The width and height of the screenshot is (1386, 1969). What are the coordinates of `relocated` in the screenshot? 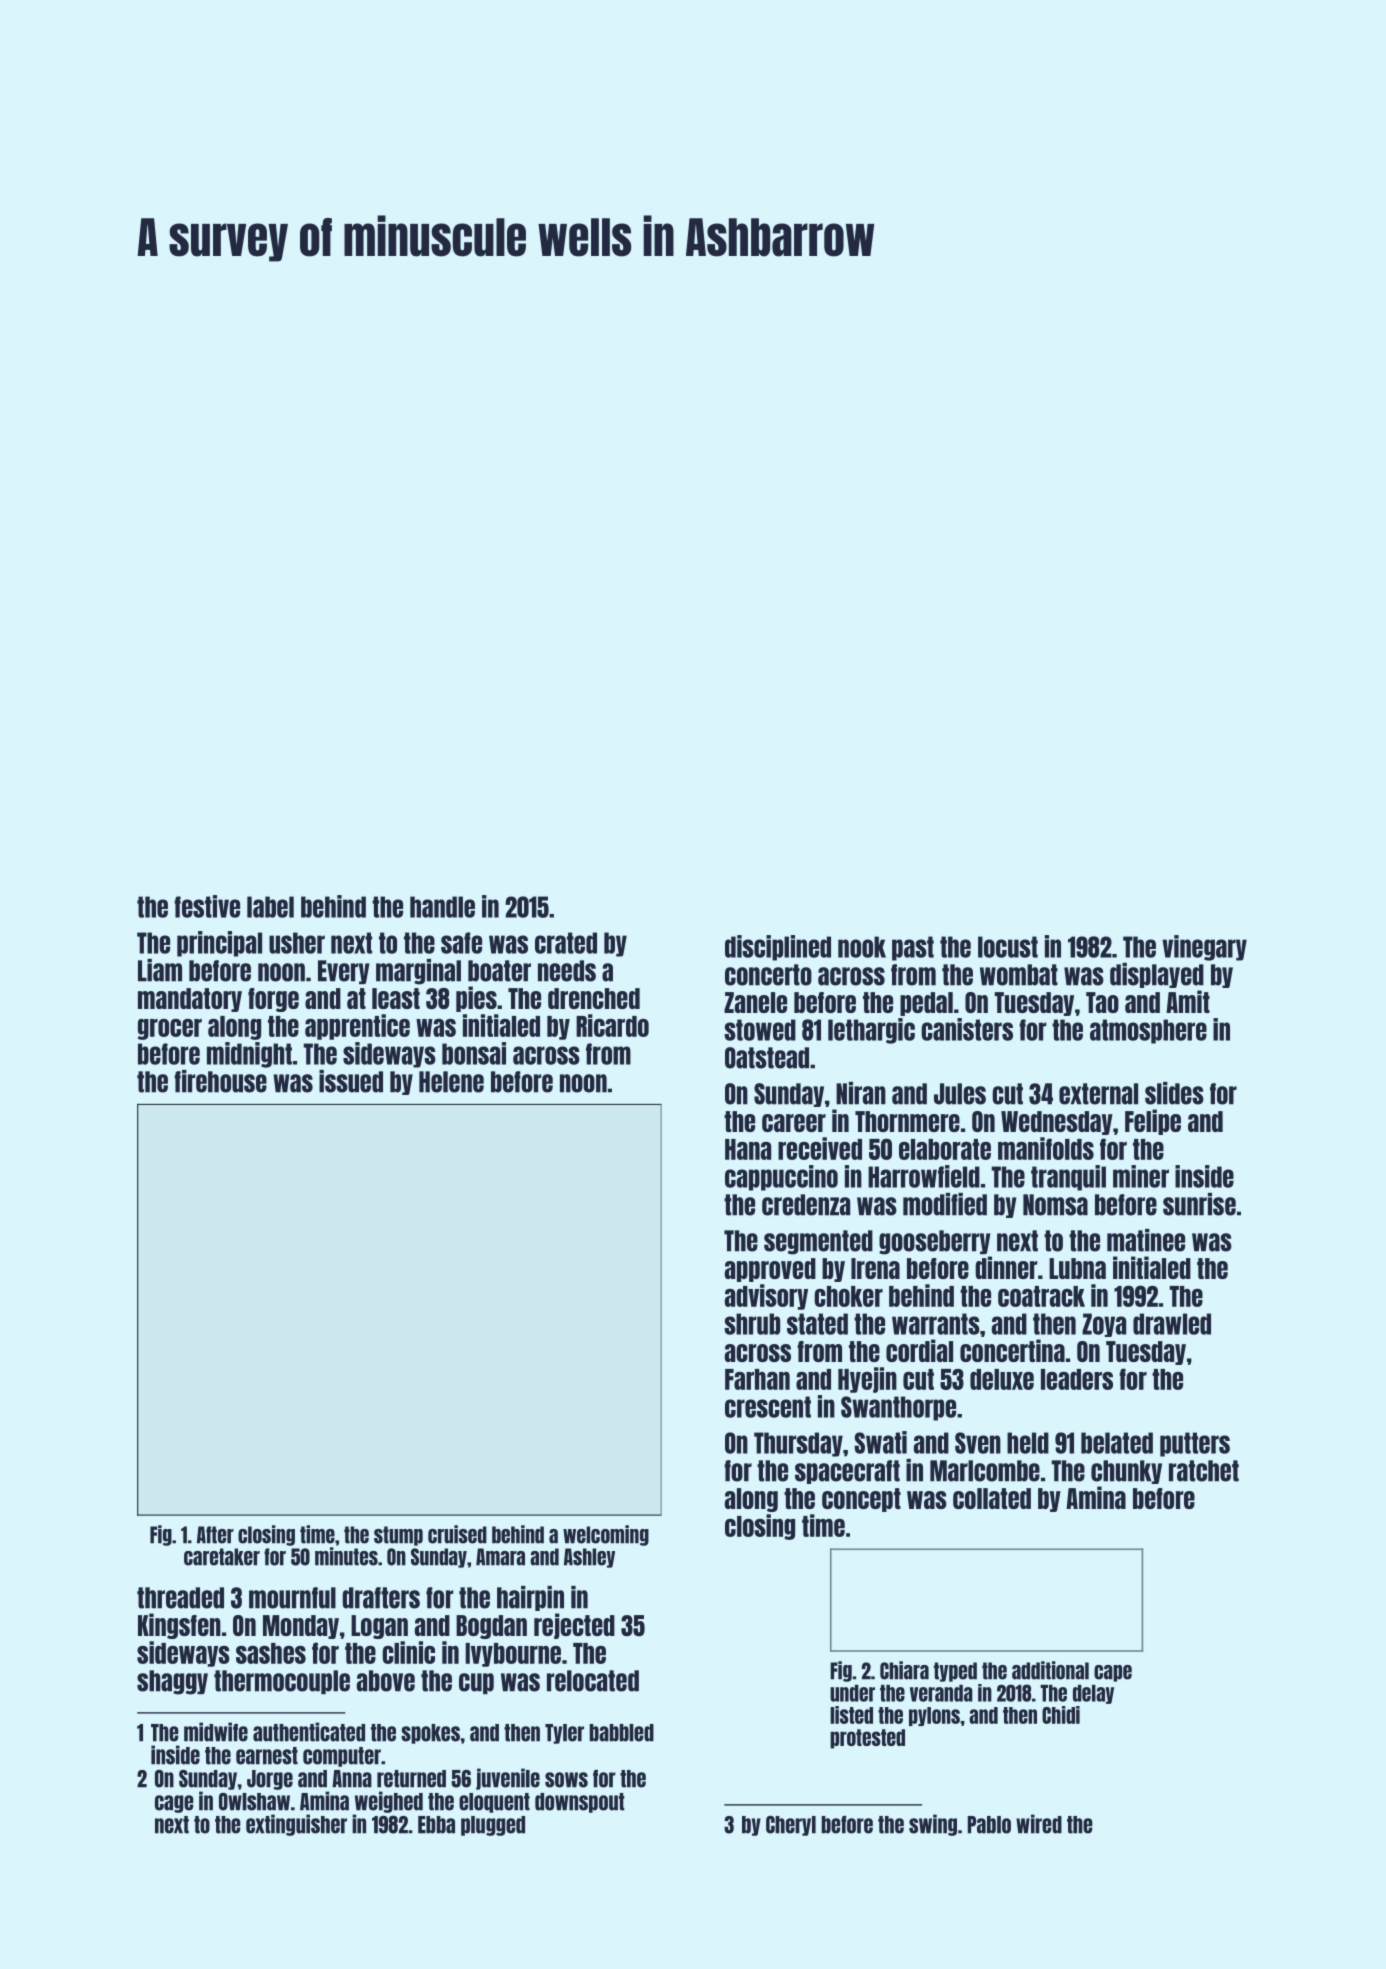 It's located at (593, 1681).
